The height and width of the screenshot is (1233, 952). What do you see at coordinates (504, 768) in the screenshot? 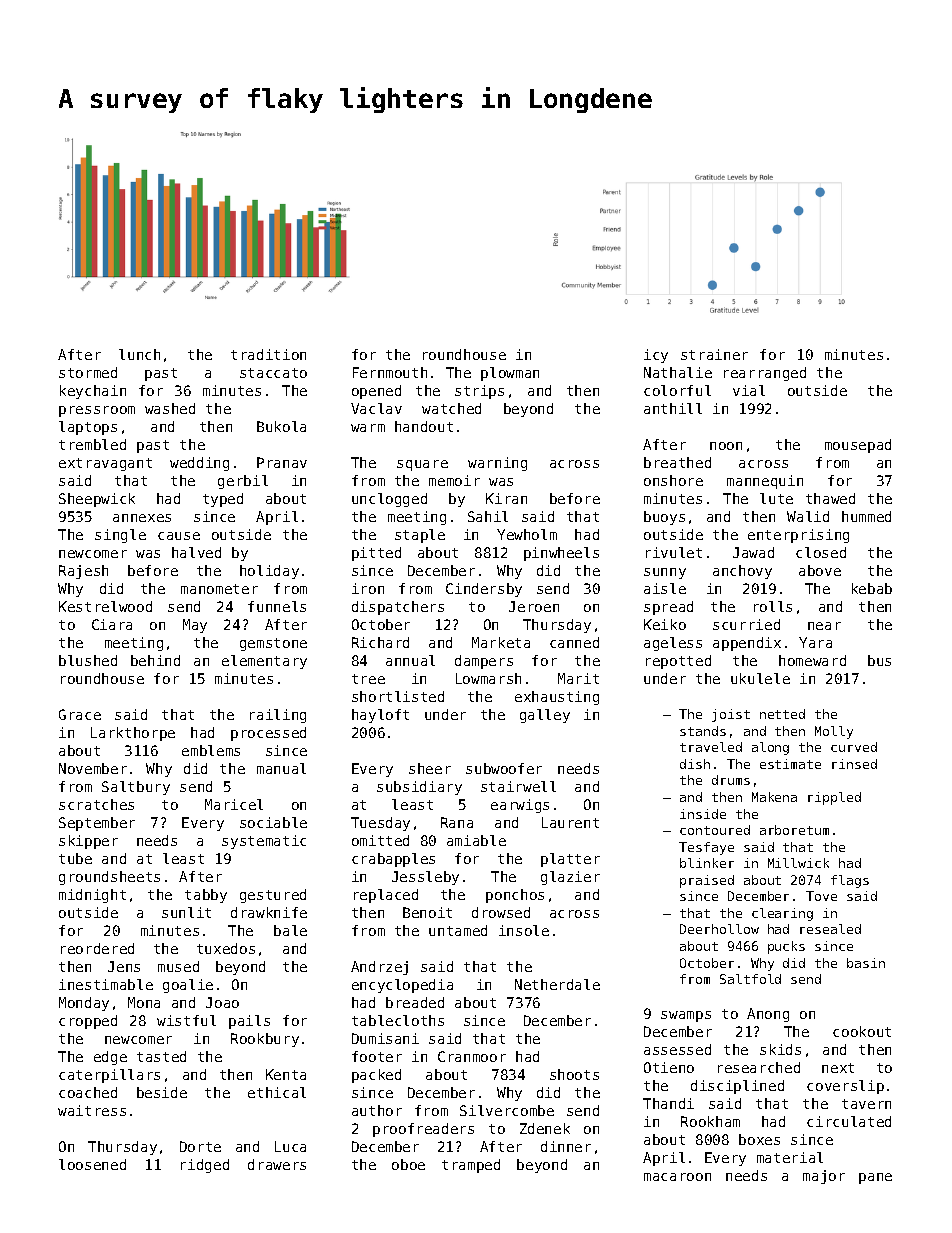
I see `subwoofer` at bounding box center [504, 768].
